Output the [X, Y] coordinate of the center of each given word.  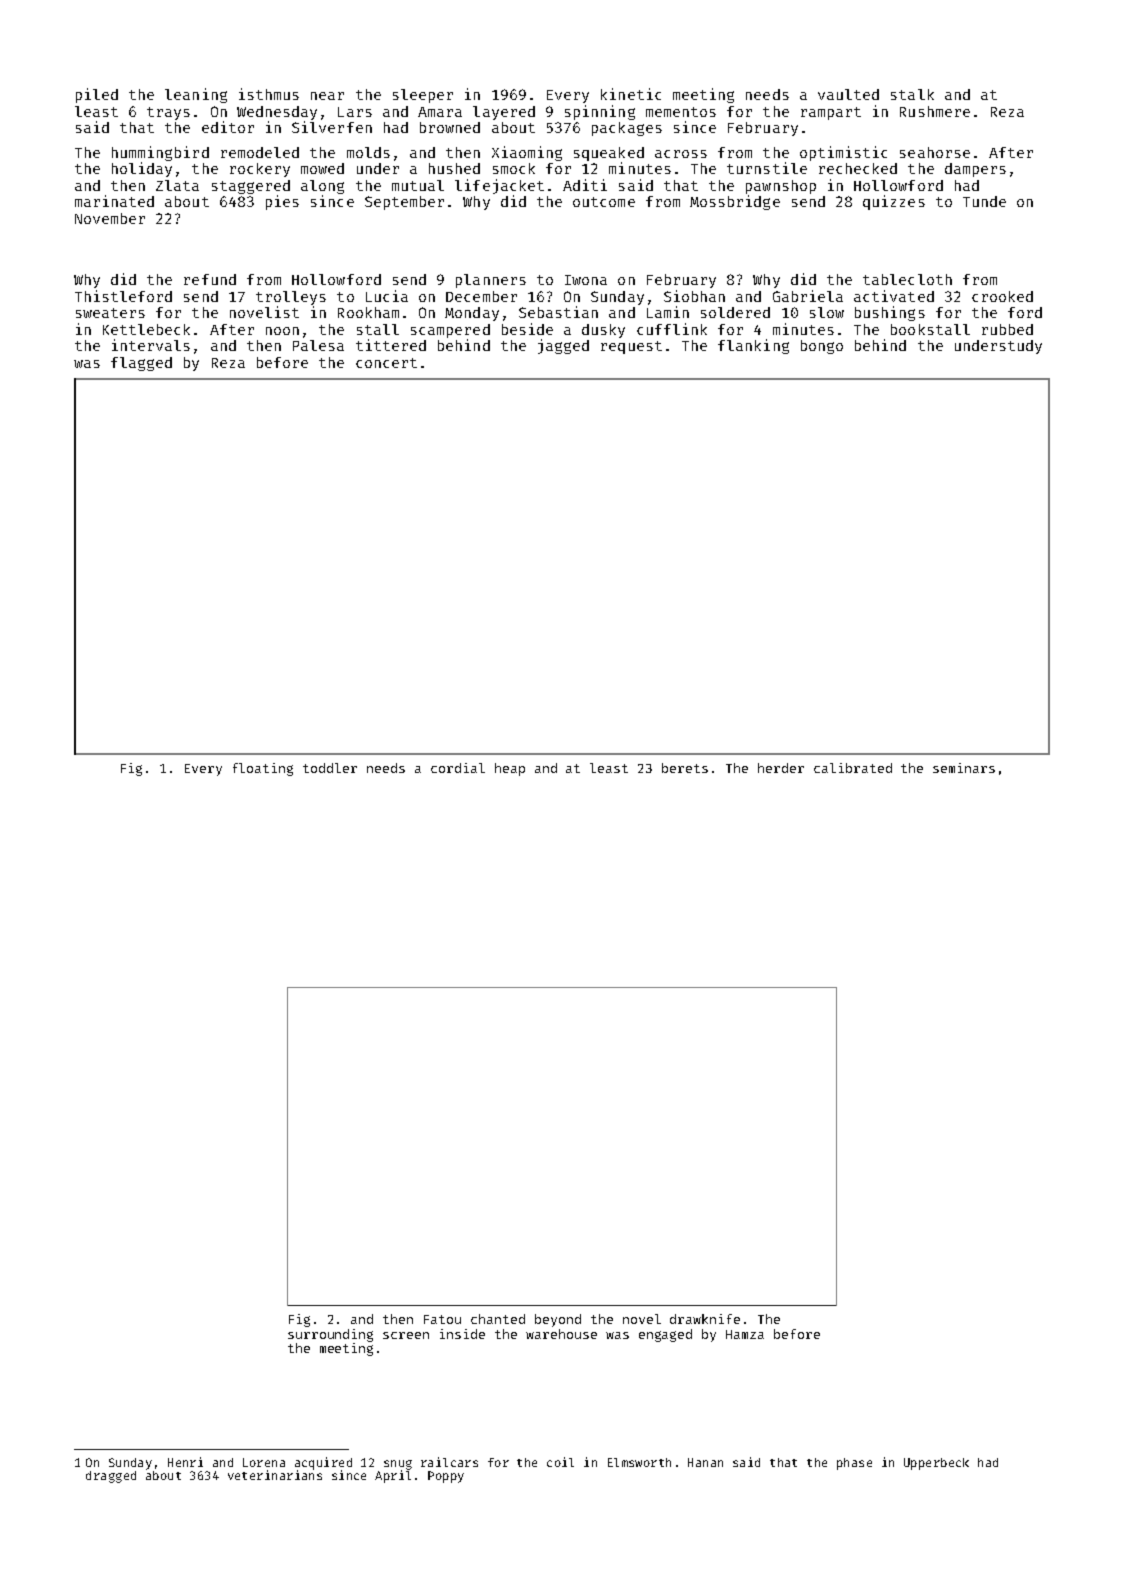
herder [781, 768]
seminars [964, 768]
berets [685, 768]
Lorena [264, 1462]
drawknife [705, 1319]
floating [263, 769]
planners [491, 281]
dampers [975, 170]
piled [97, 95]
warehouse [561, 1334]
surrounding [330, 1335]
